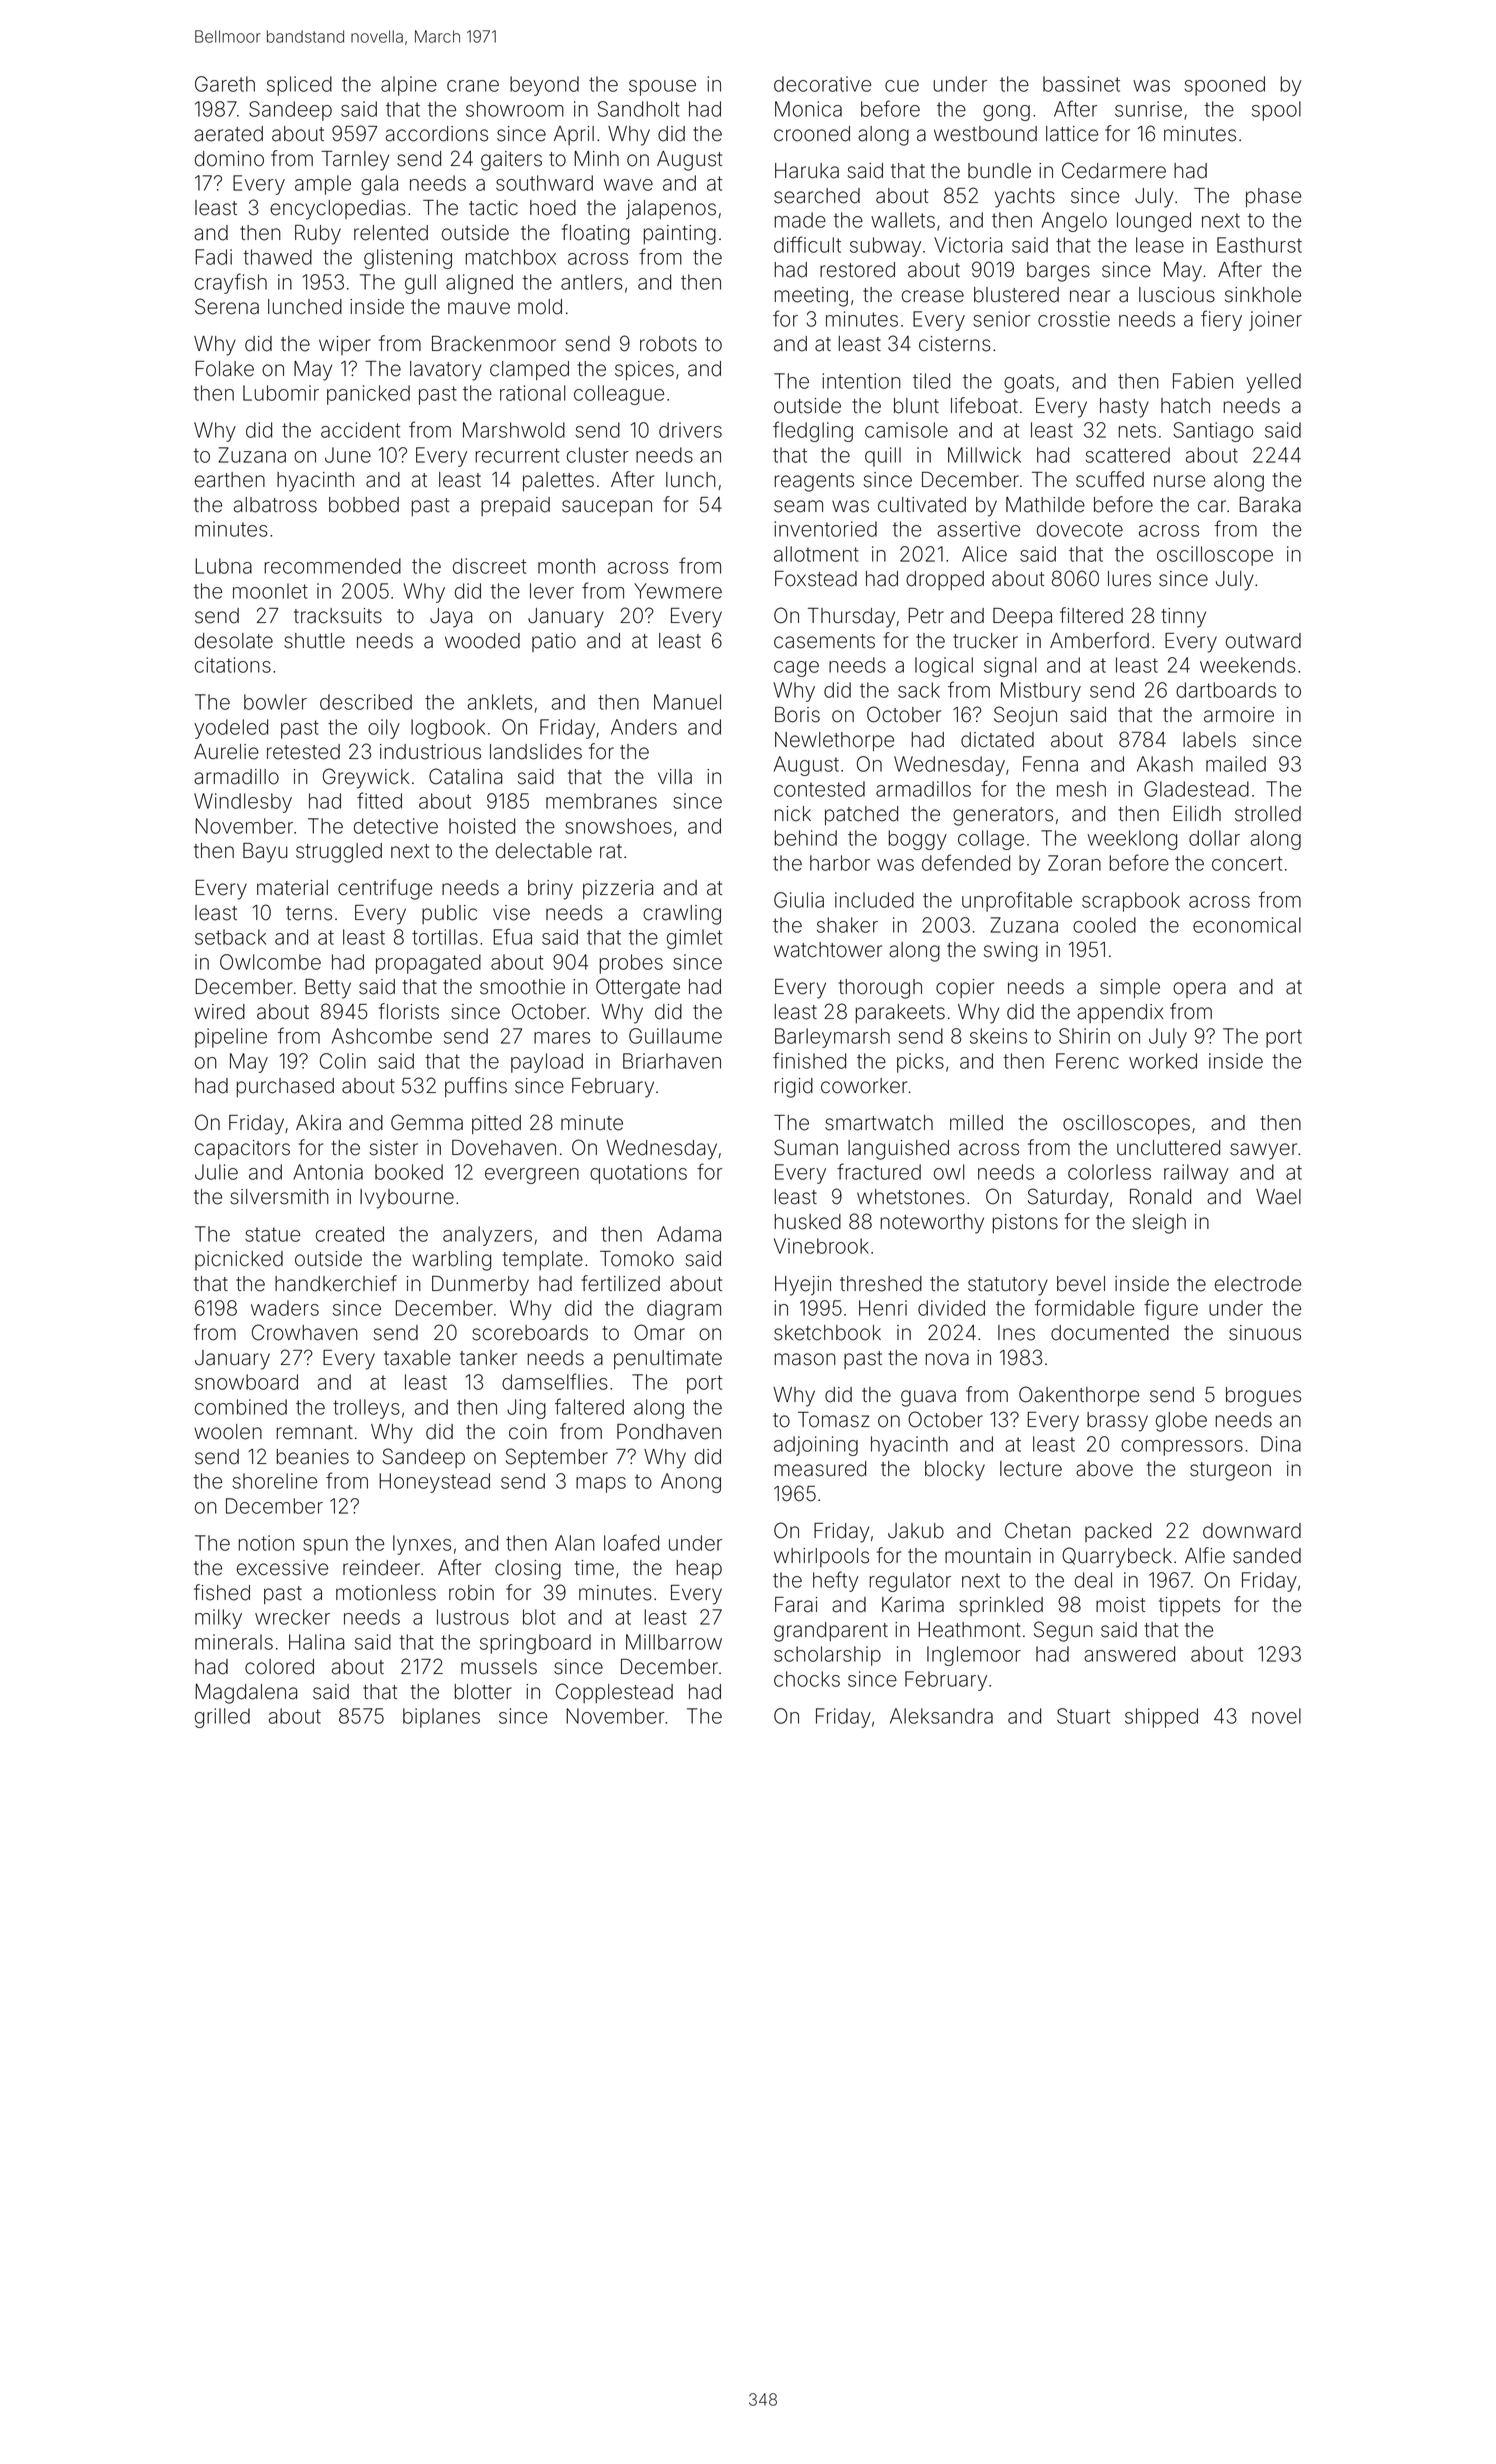 This screenshot has width=1496, height=2464. What do you see at coordinates (222, 1718) in the screenshot?
I see `grilled` at bounding box center [222, 1718].
